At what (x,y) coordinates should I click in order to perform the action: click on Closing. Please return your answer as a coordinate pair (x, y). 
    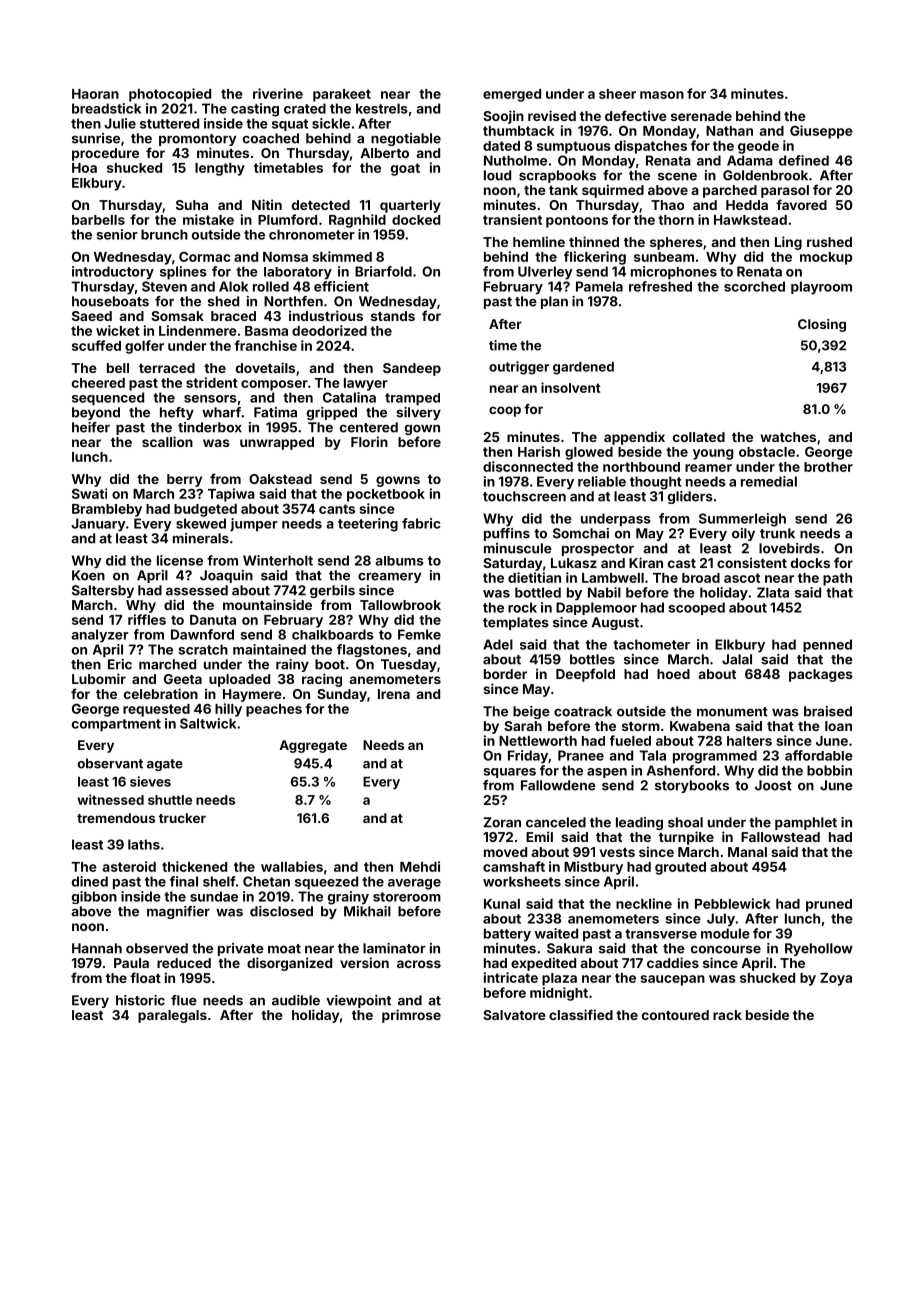
    Looking at the image, I should click on (822, 325).
